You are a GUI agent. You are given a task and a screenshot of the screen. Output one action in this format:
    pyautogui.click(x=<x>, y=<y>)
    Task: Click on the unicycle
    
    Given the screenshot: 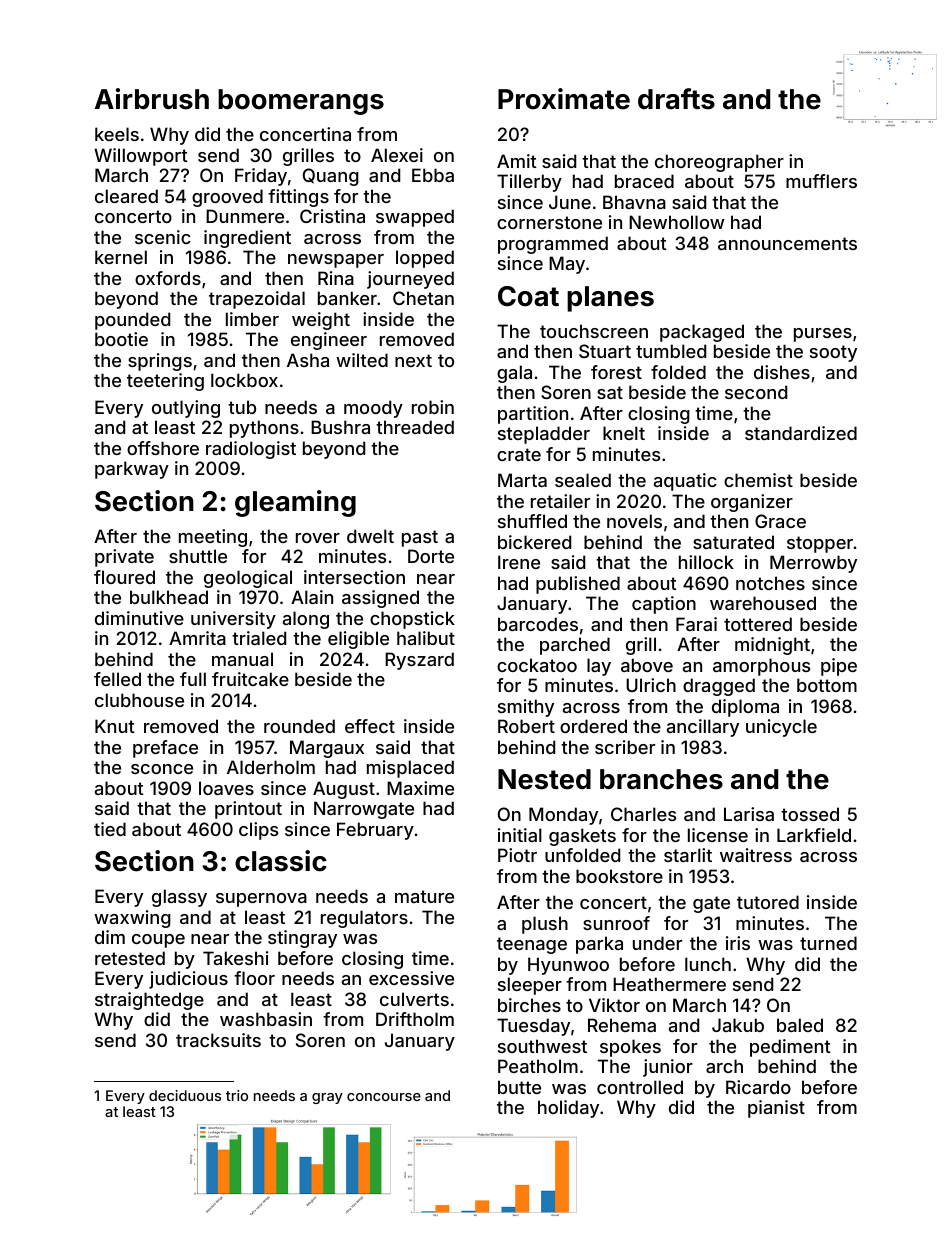 What is the action you would take?
    pyautogui.click(x=781, y=728)
